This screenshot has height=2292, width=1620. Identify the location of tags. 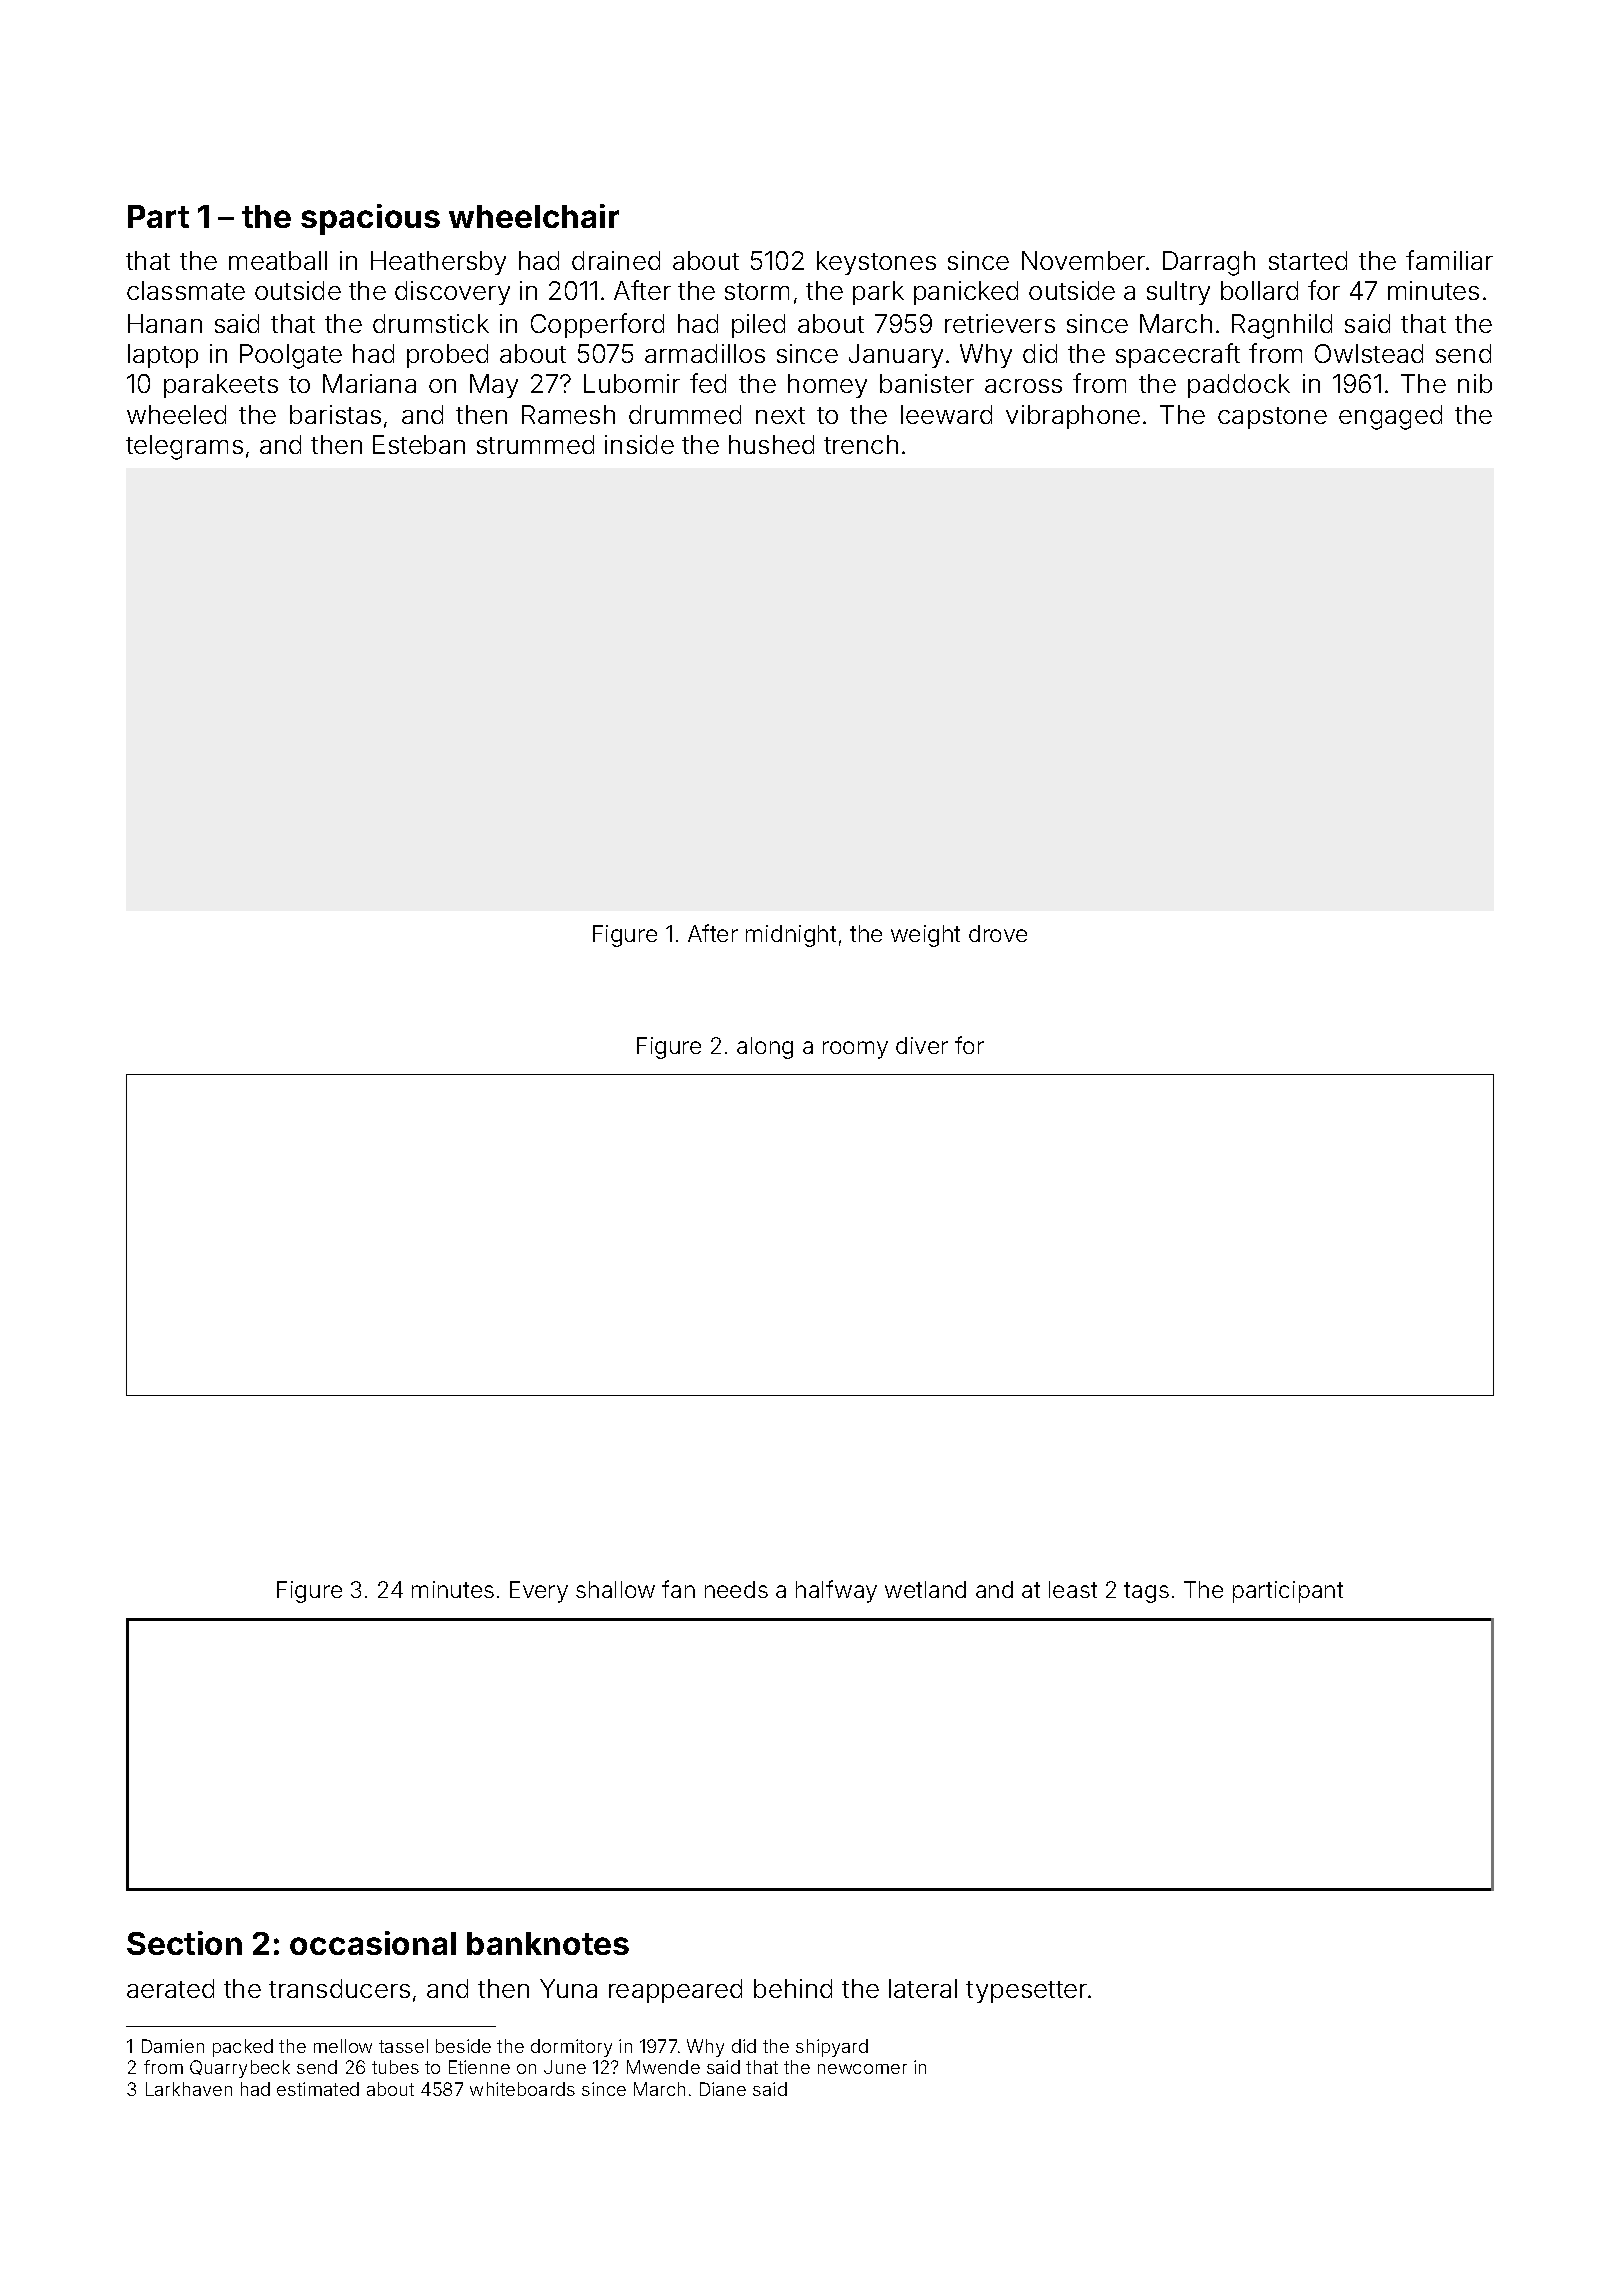
(1146, 1592).
